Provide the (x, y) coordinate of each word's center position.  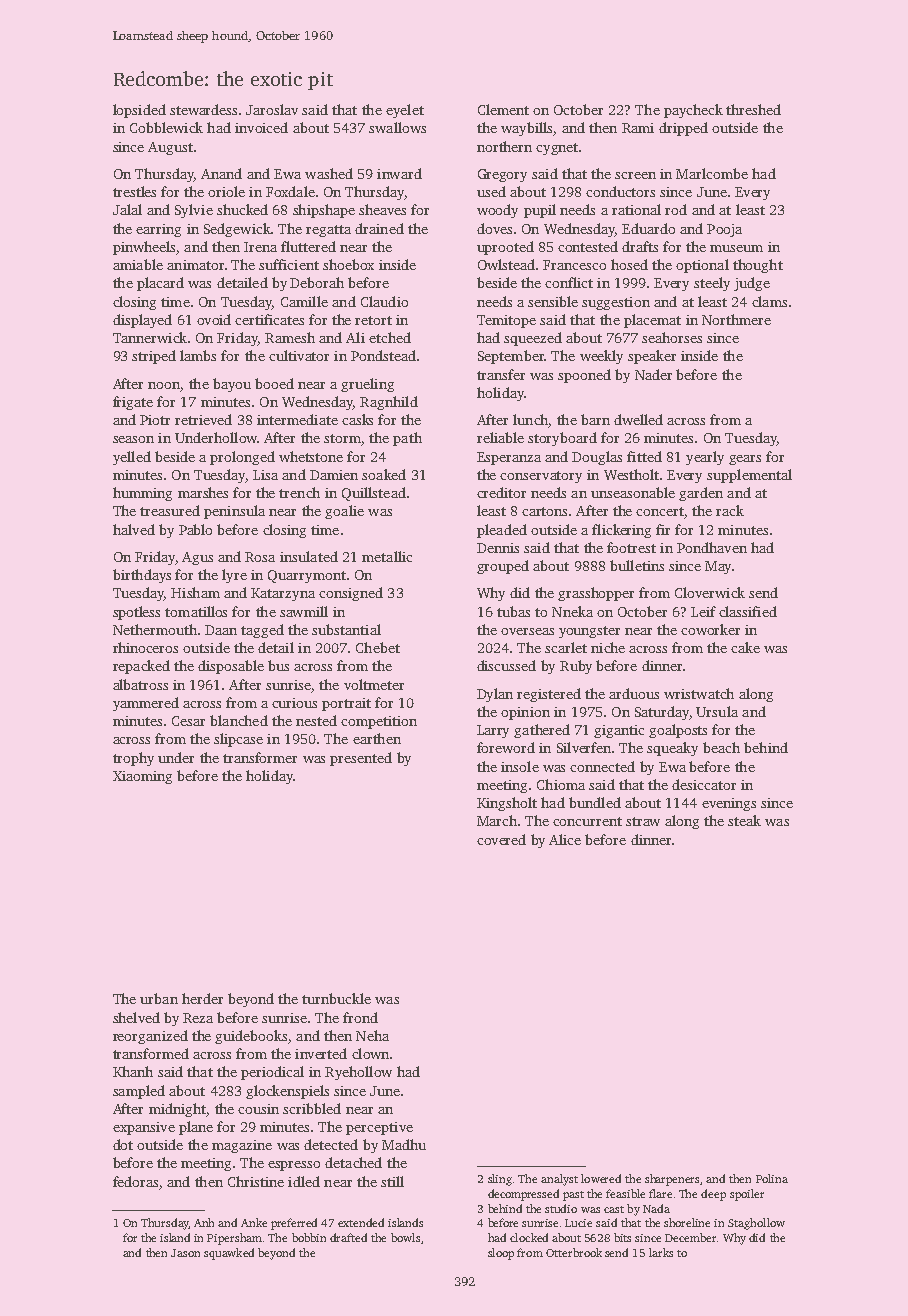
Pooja (724, 230)
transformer (260, 757)
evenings (729, 804)
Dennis (498, 548)
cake (745, 647)
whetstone (311, 456)
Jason (185, 1253)
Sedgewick (237, 230)
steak (744, 820)
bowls (405, 1237)
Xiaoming (142, 777)
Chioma (561, 784)
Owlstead (506, 264)
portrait (346, 704)
